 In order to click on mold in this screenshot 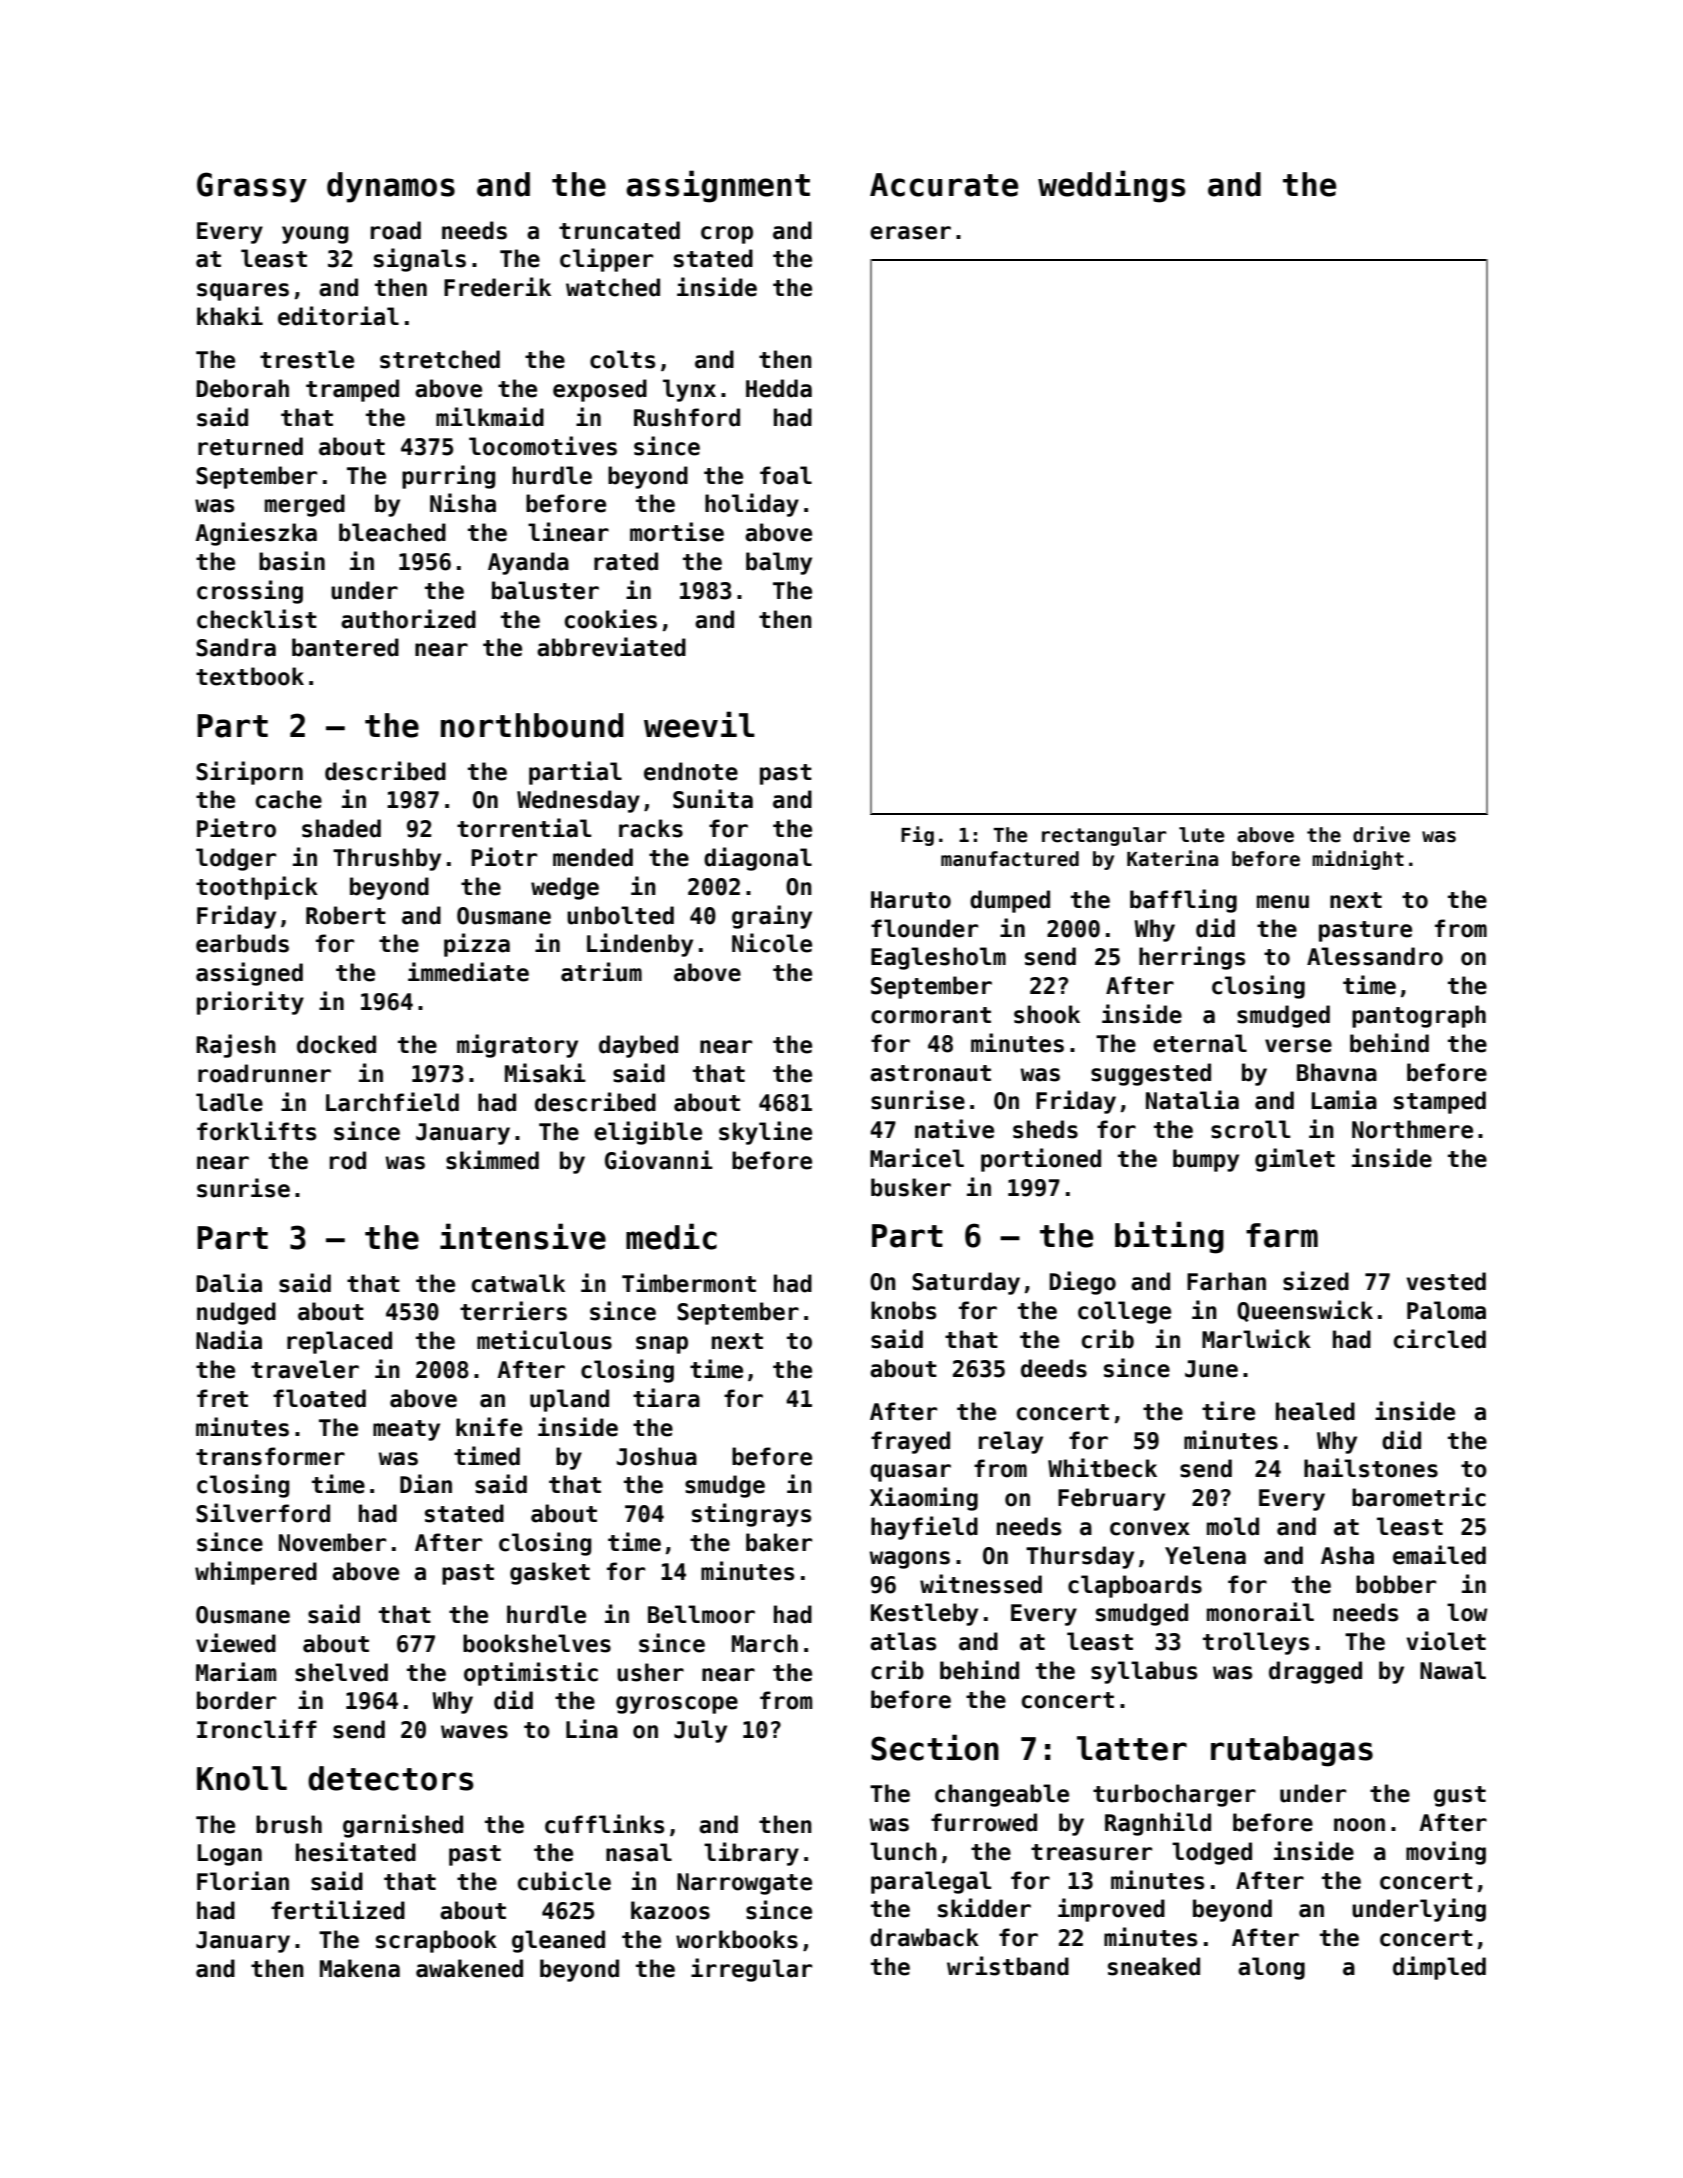, I will do `click(1233, 1526)`.
